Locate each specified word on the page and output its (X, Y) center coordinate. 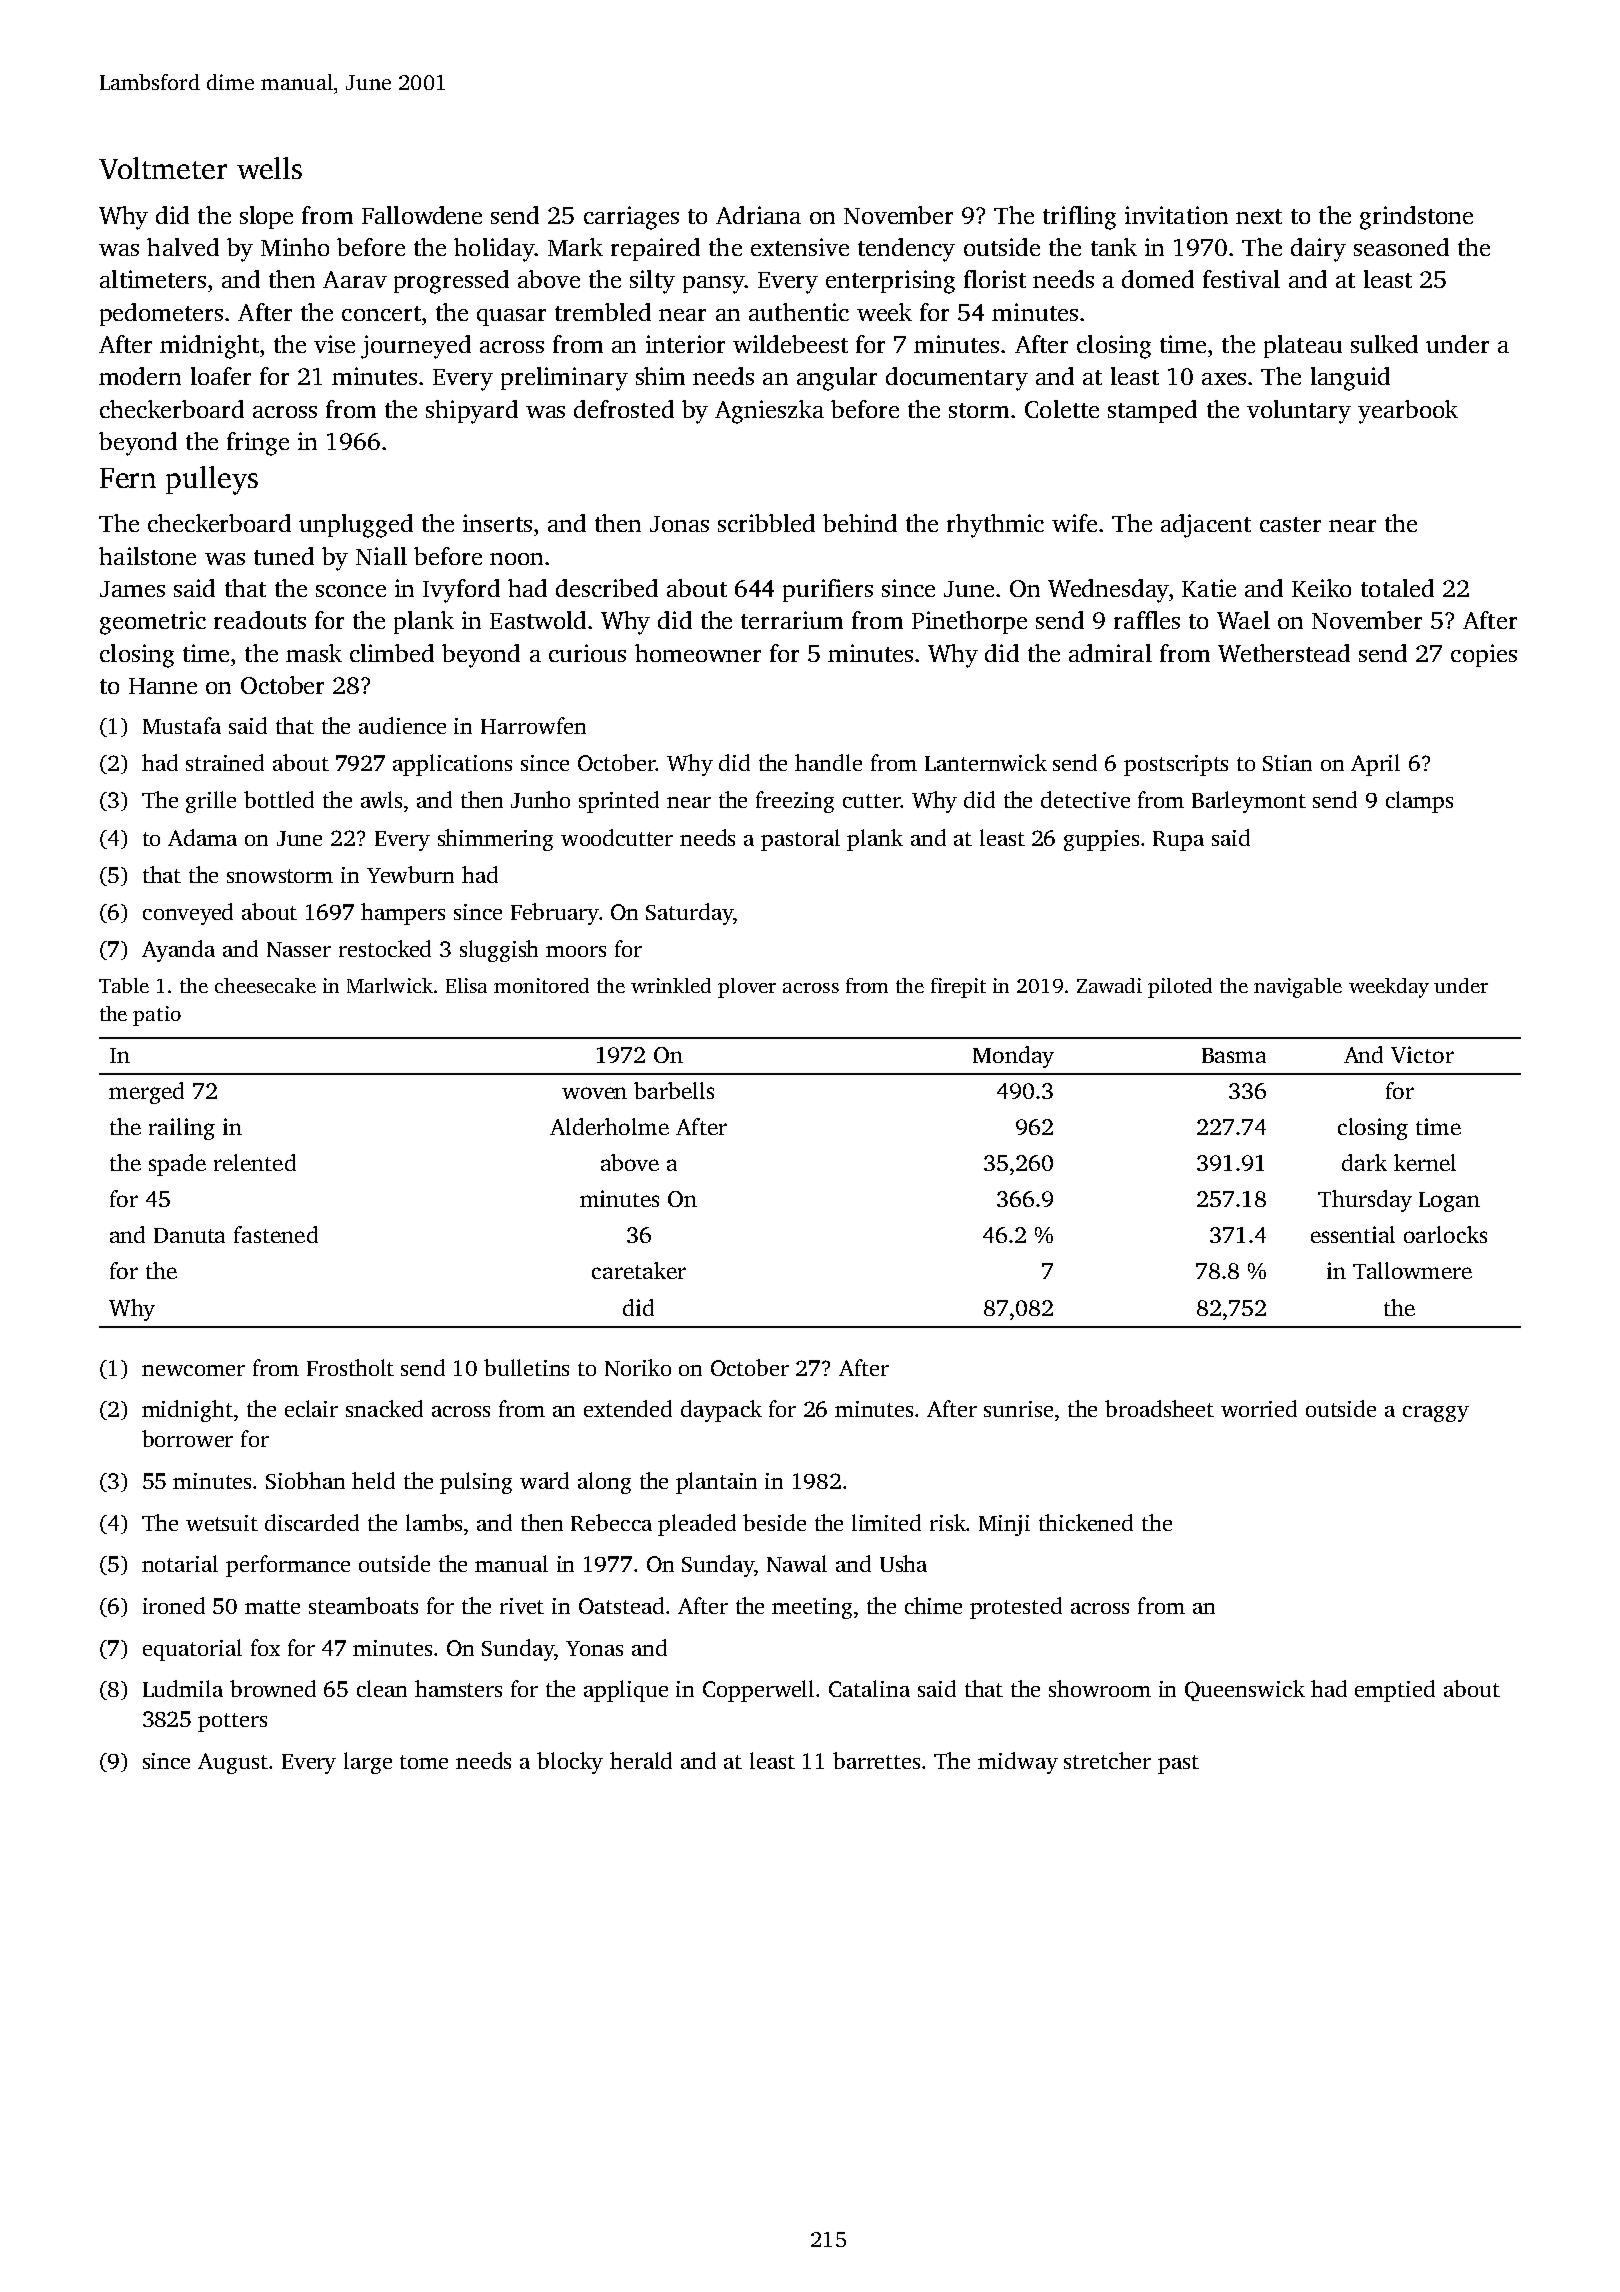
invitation (1176, 215)
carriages (631, 218)
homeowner (698, 653)
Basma (1234, 1055)
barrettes (876, 1760)
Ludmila (183, 1688)
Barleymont (1249, 802)
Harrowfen (533, 725)
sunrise (1018, 1409)
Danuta (189, 1235)
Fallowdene (422, 215)
